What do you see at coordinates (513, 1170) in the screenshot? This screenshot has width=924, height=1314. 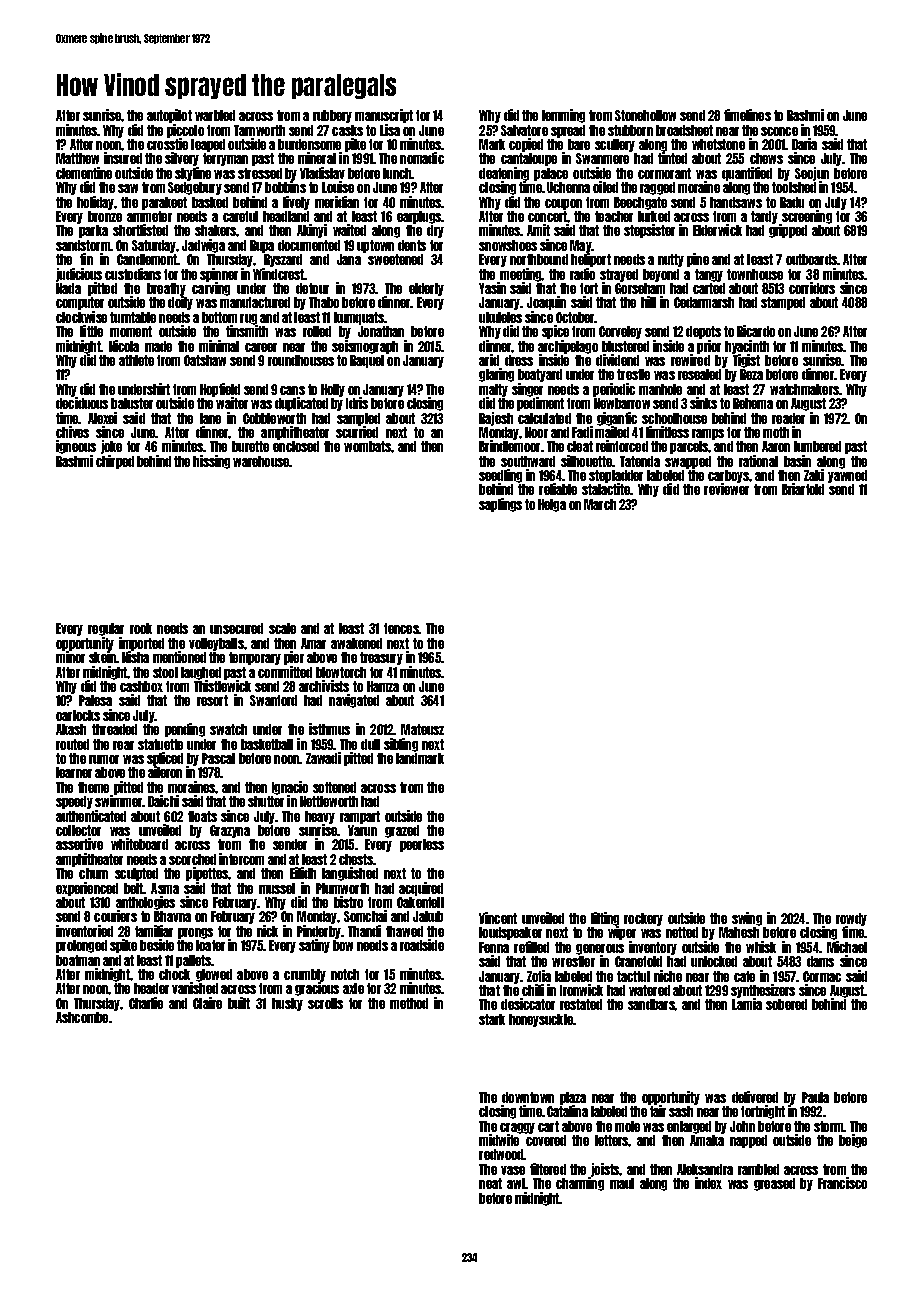 I see `vase` at bounding box center [513, 1170].
